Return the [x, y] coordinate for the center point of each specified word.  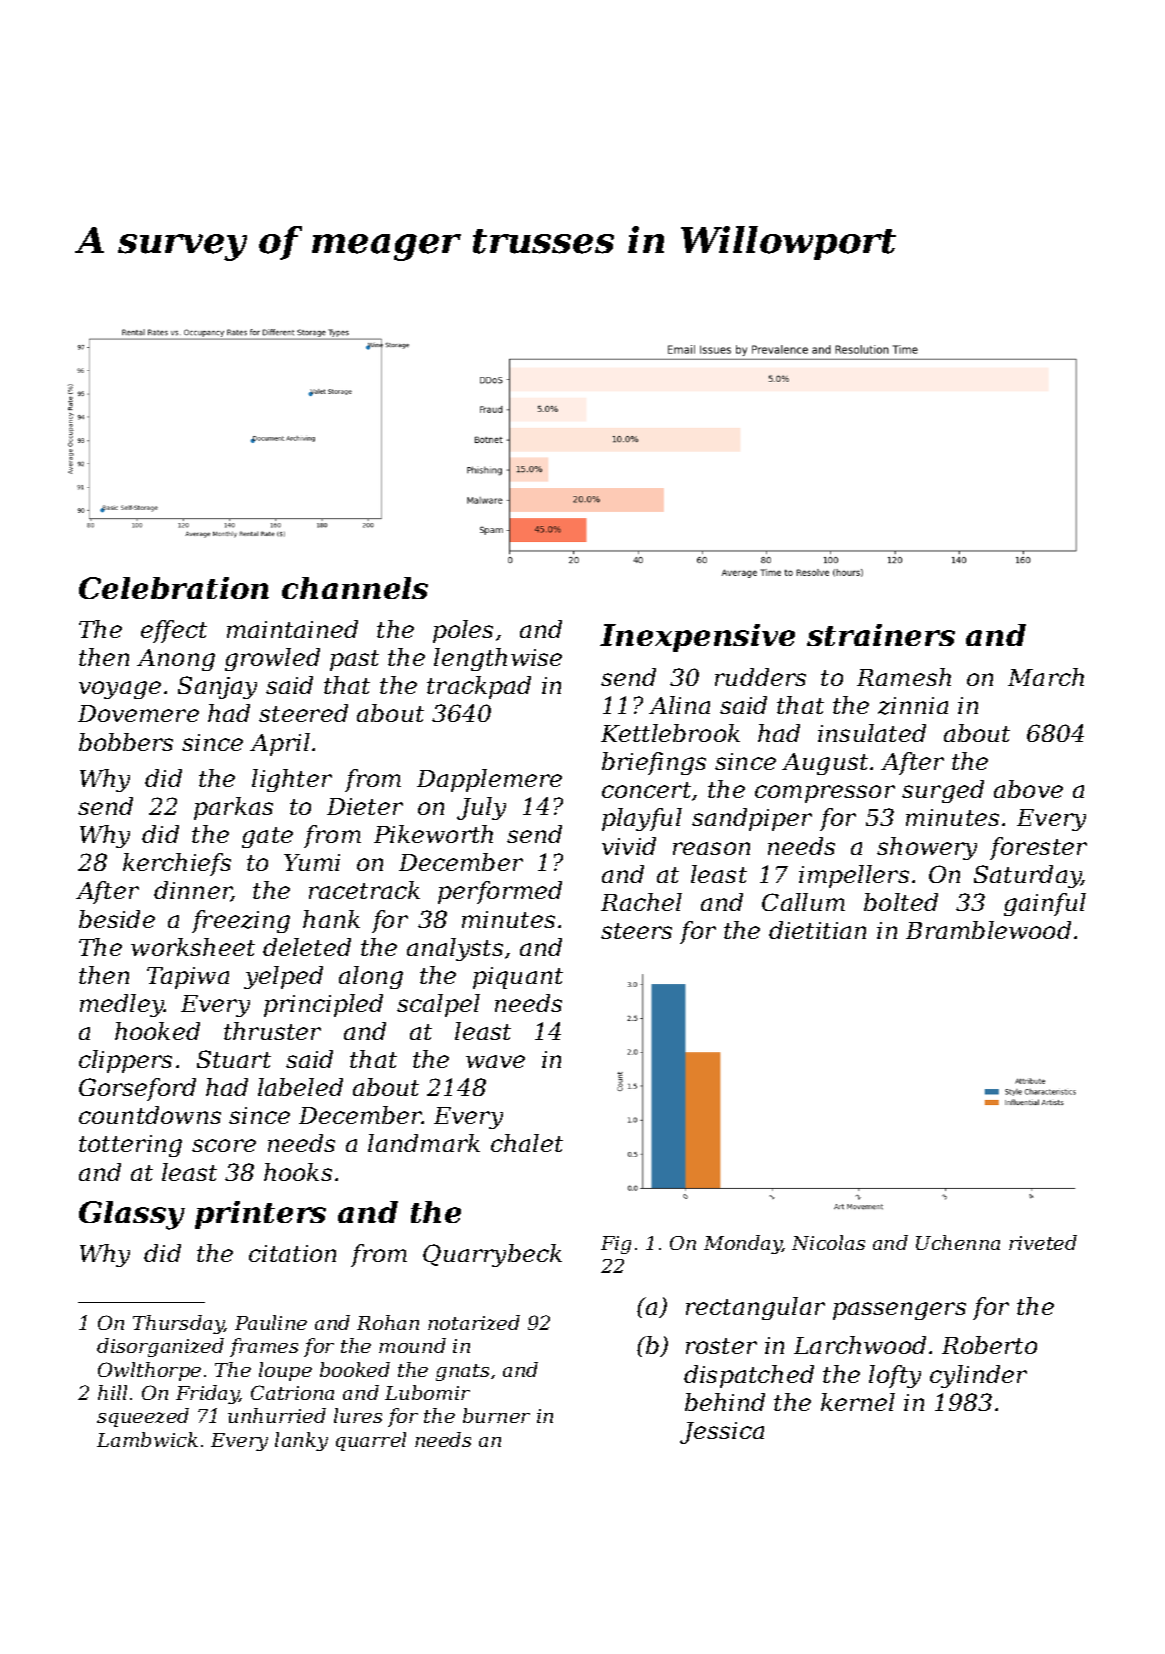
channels [355, 588]
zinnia [913, 706]
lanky [301, 1441]
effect [174, 631]
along [371, 977]
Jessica [722, 1433]
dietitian [817, 930]
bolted [901, 902]
